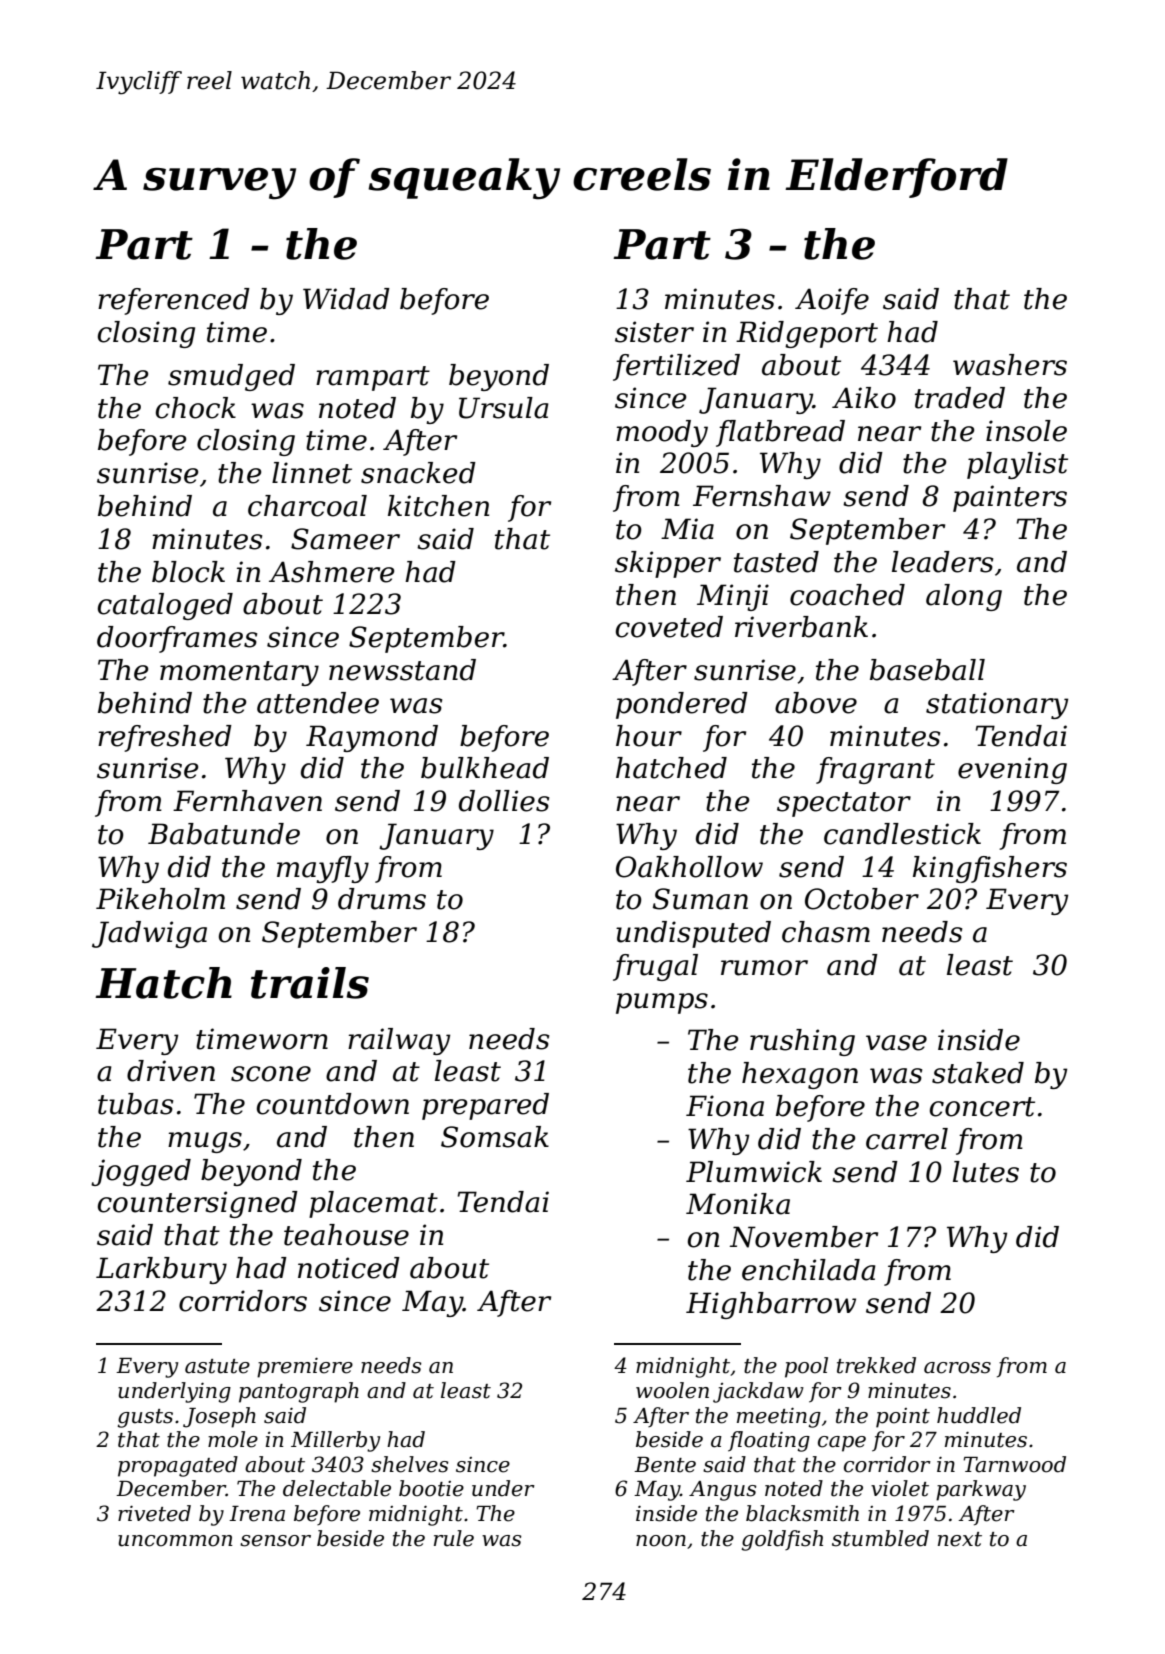 The height and width of the document is (1654, 1165). I want to click on Joseph, so click(219, 1417).
